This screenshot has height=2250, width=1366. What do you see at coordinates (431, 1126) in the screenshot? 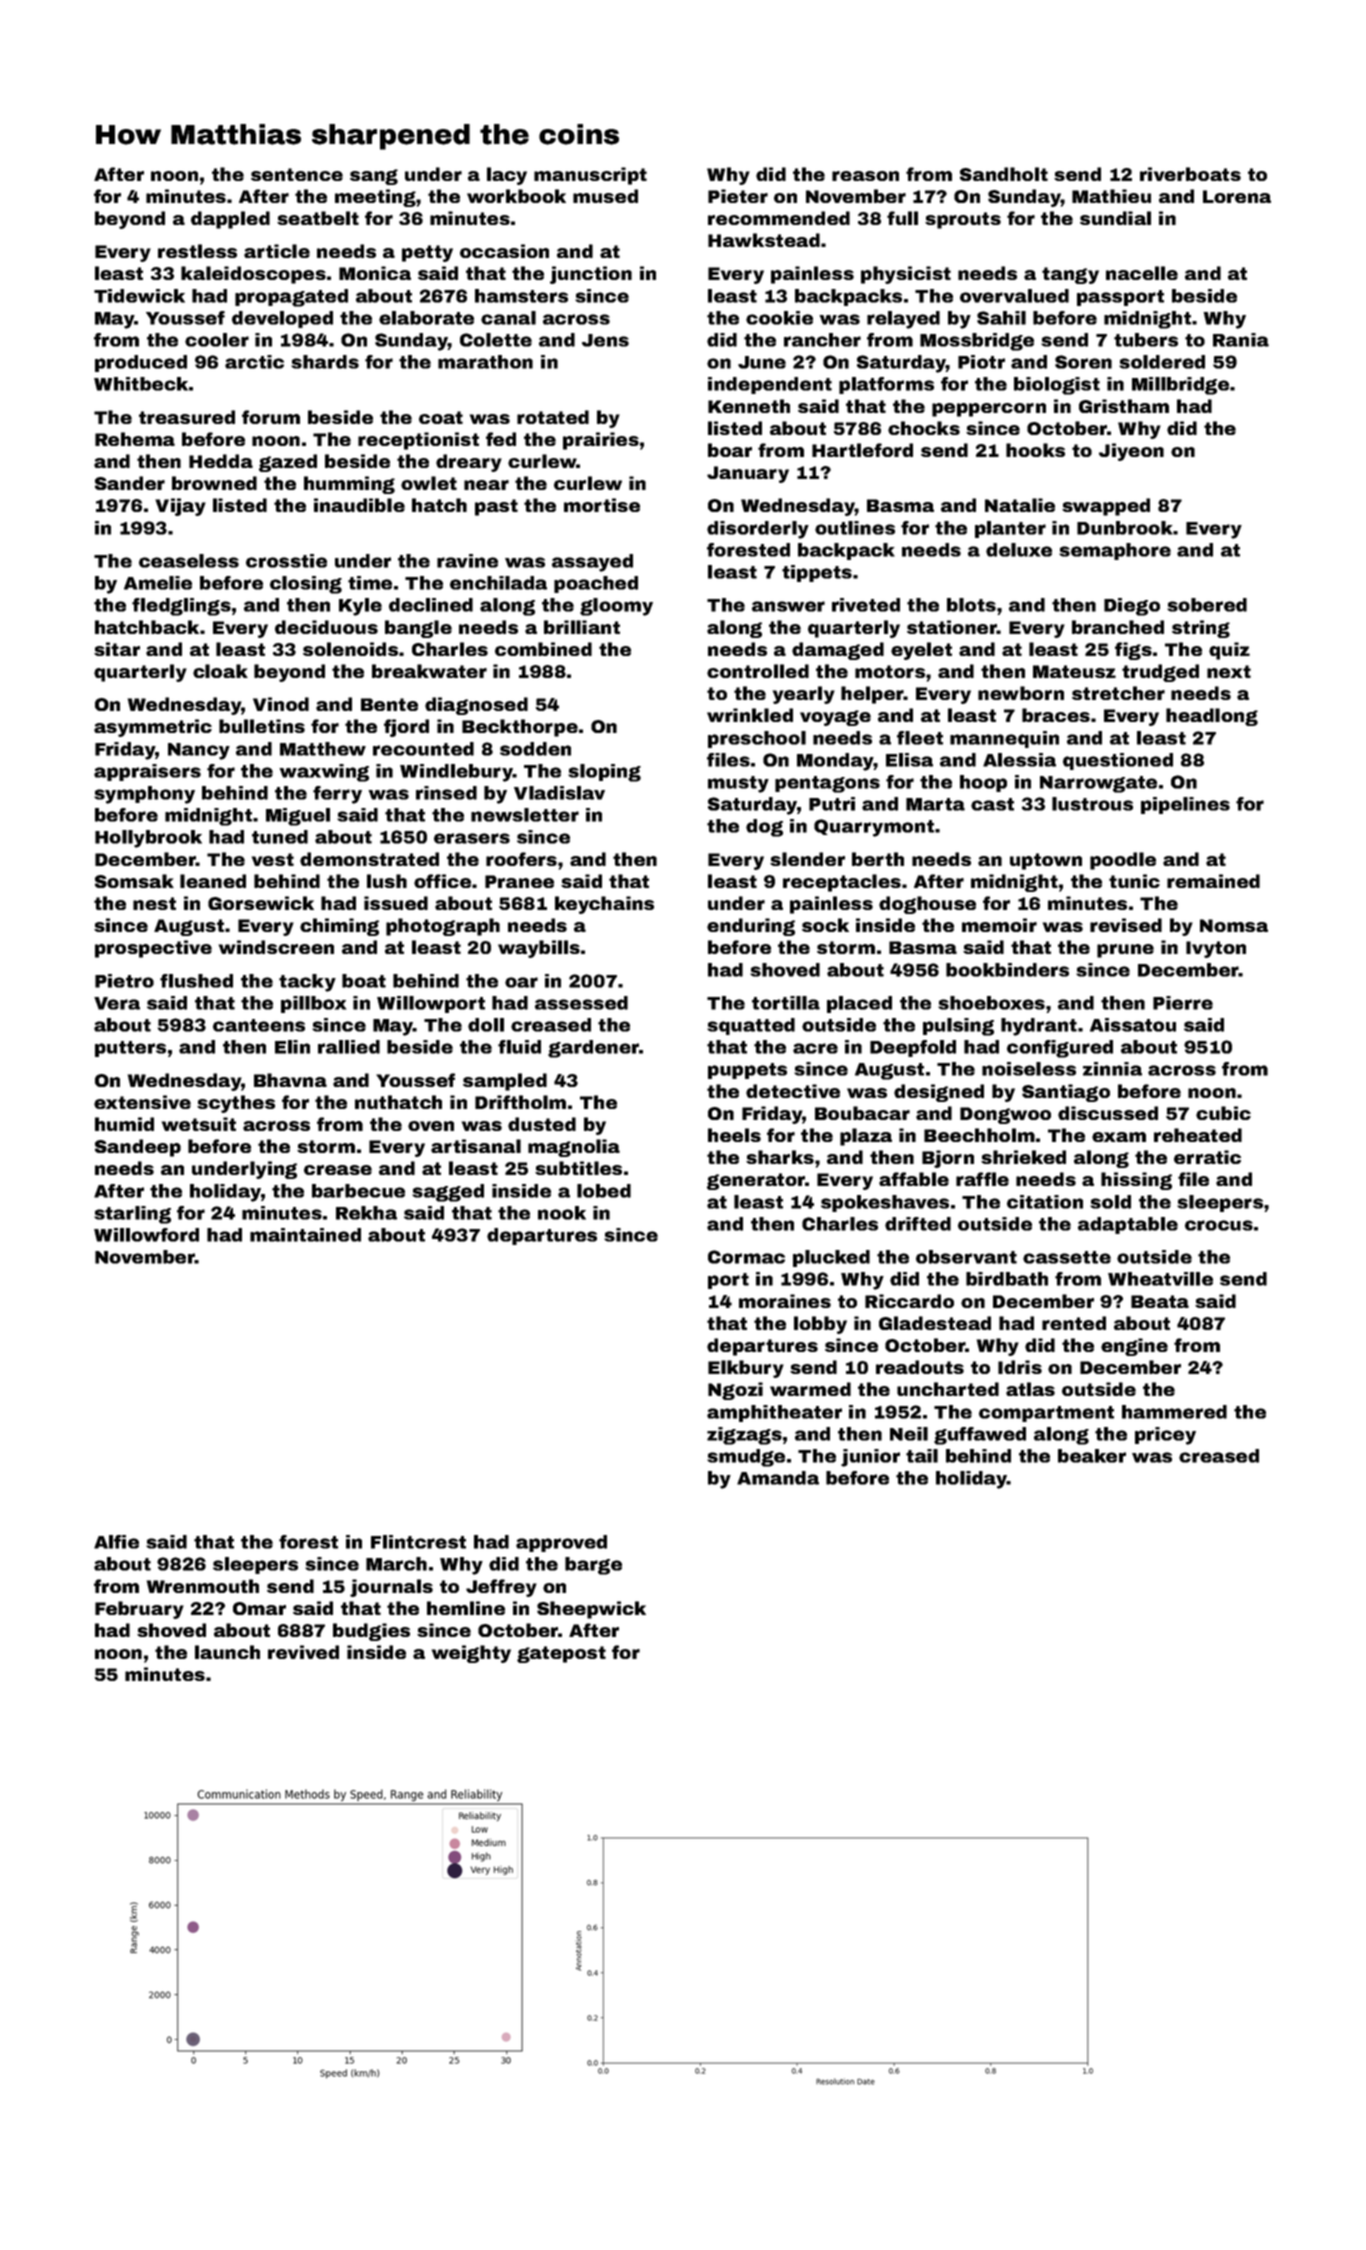
I see `oven` at bounding box center [431, 1126].
